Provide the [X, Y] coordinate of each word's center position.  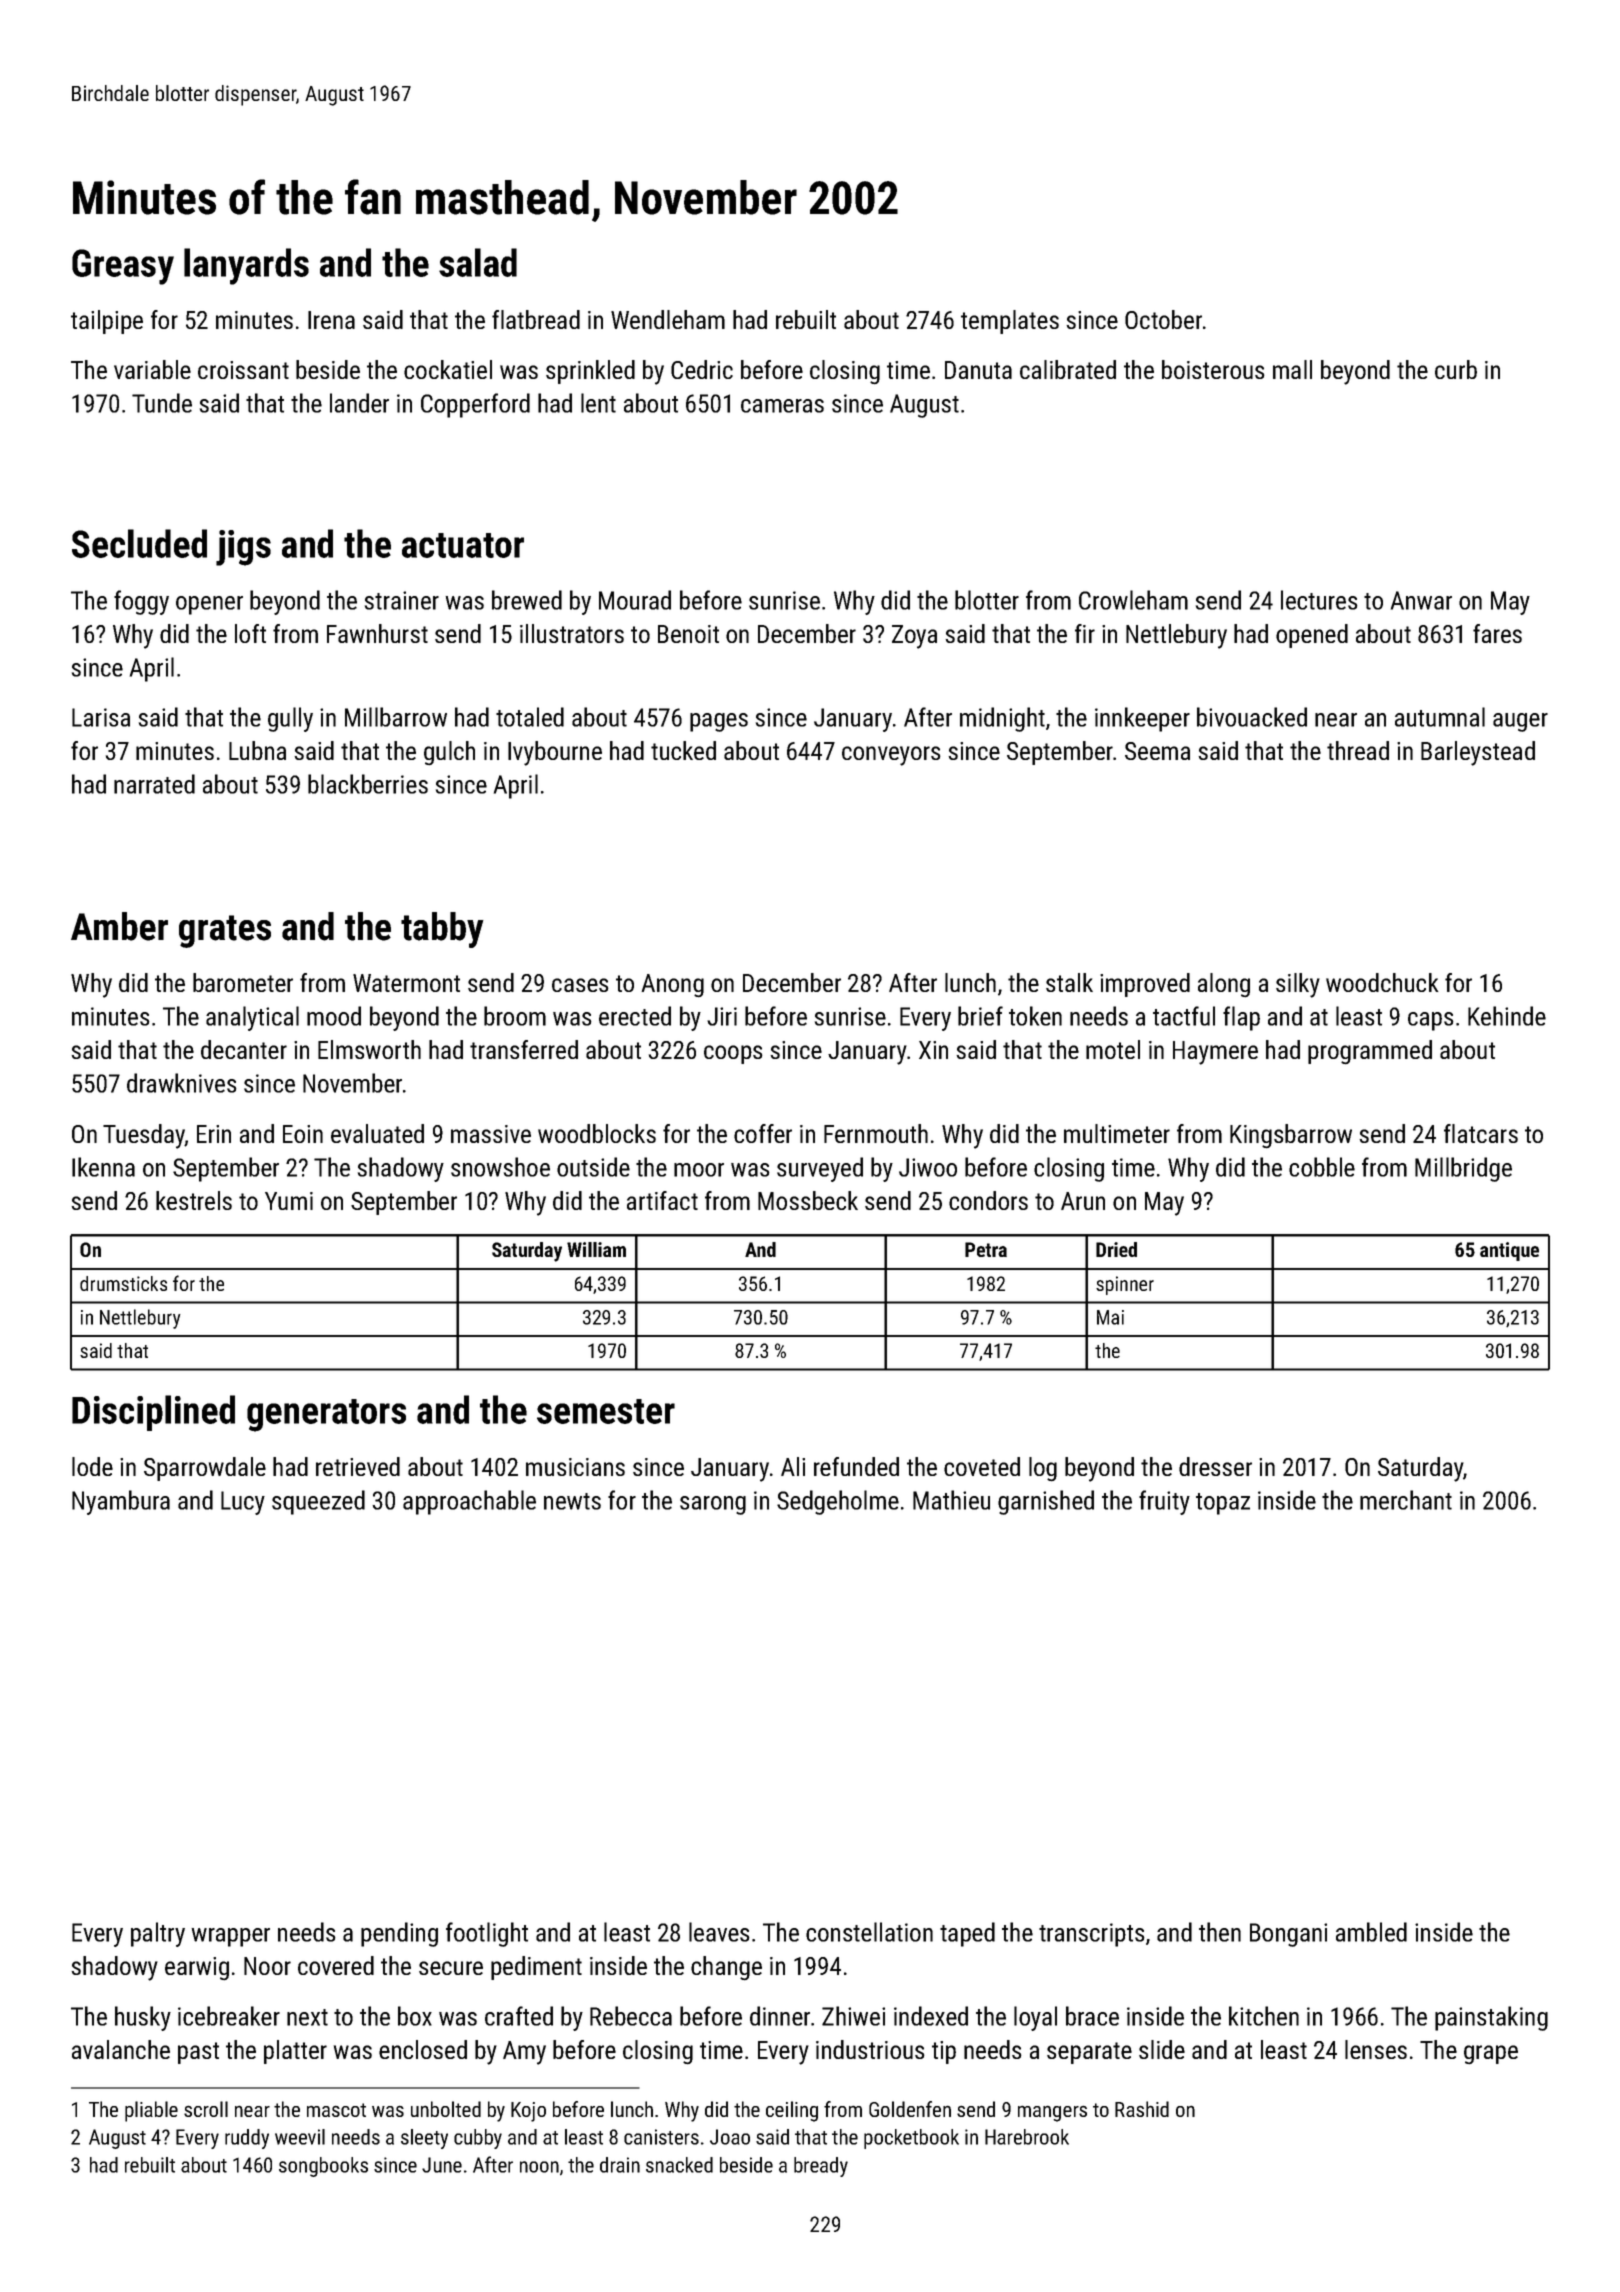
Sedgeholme [838, 1502]
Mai [1110, 1317]
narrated [154, 784]
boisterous [1213, 369]
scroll [206, 2109]
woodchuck [1382, 982]
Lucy [243, 1503]
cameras [782, 406]
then [1220, 1932]
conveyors [891, 756]
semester [606, 1411]
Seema [1157, 751]
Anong [673, 985]
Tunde [162, 403]
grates [225, 931]
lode [92, 1466]
